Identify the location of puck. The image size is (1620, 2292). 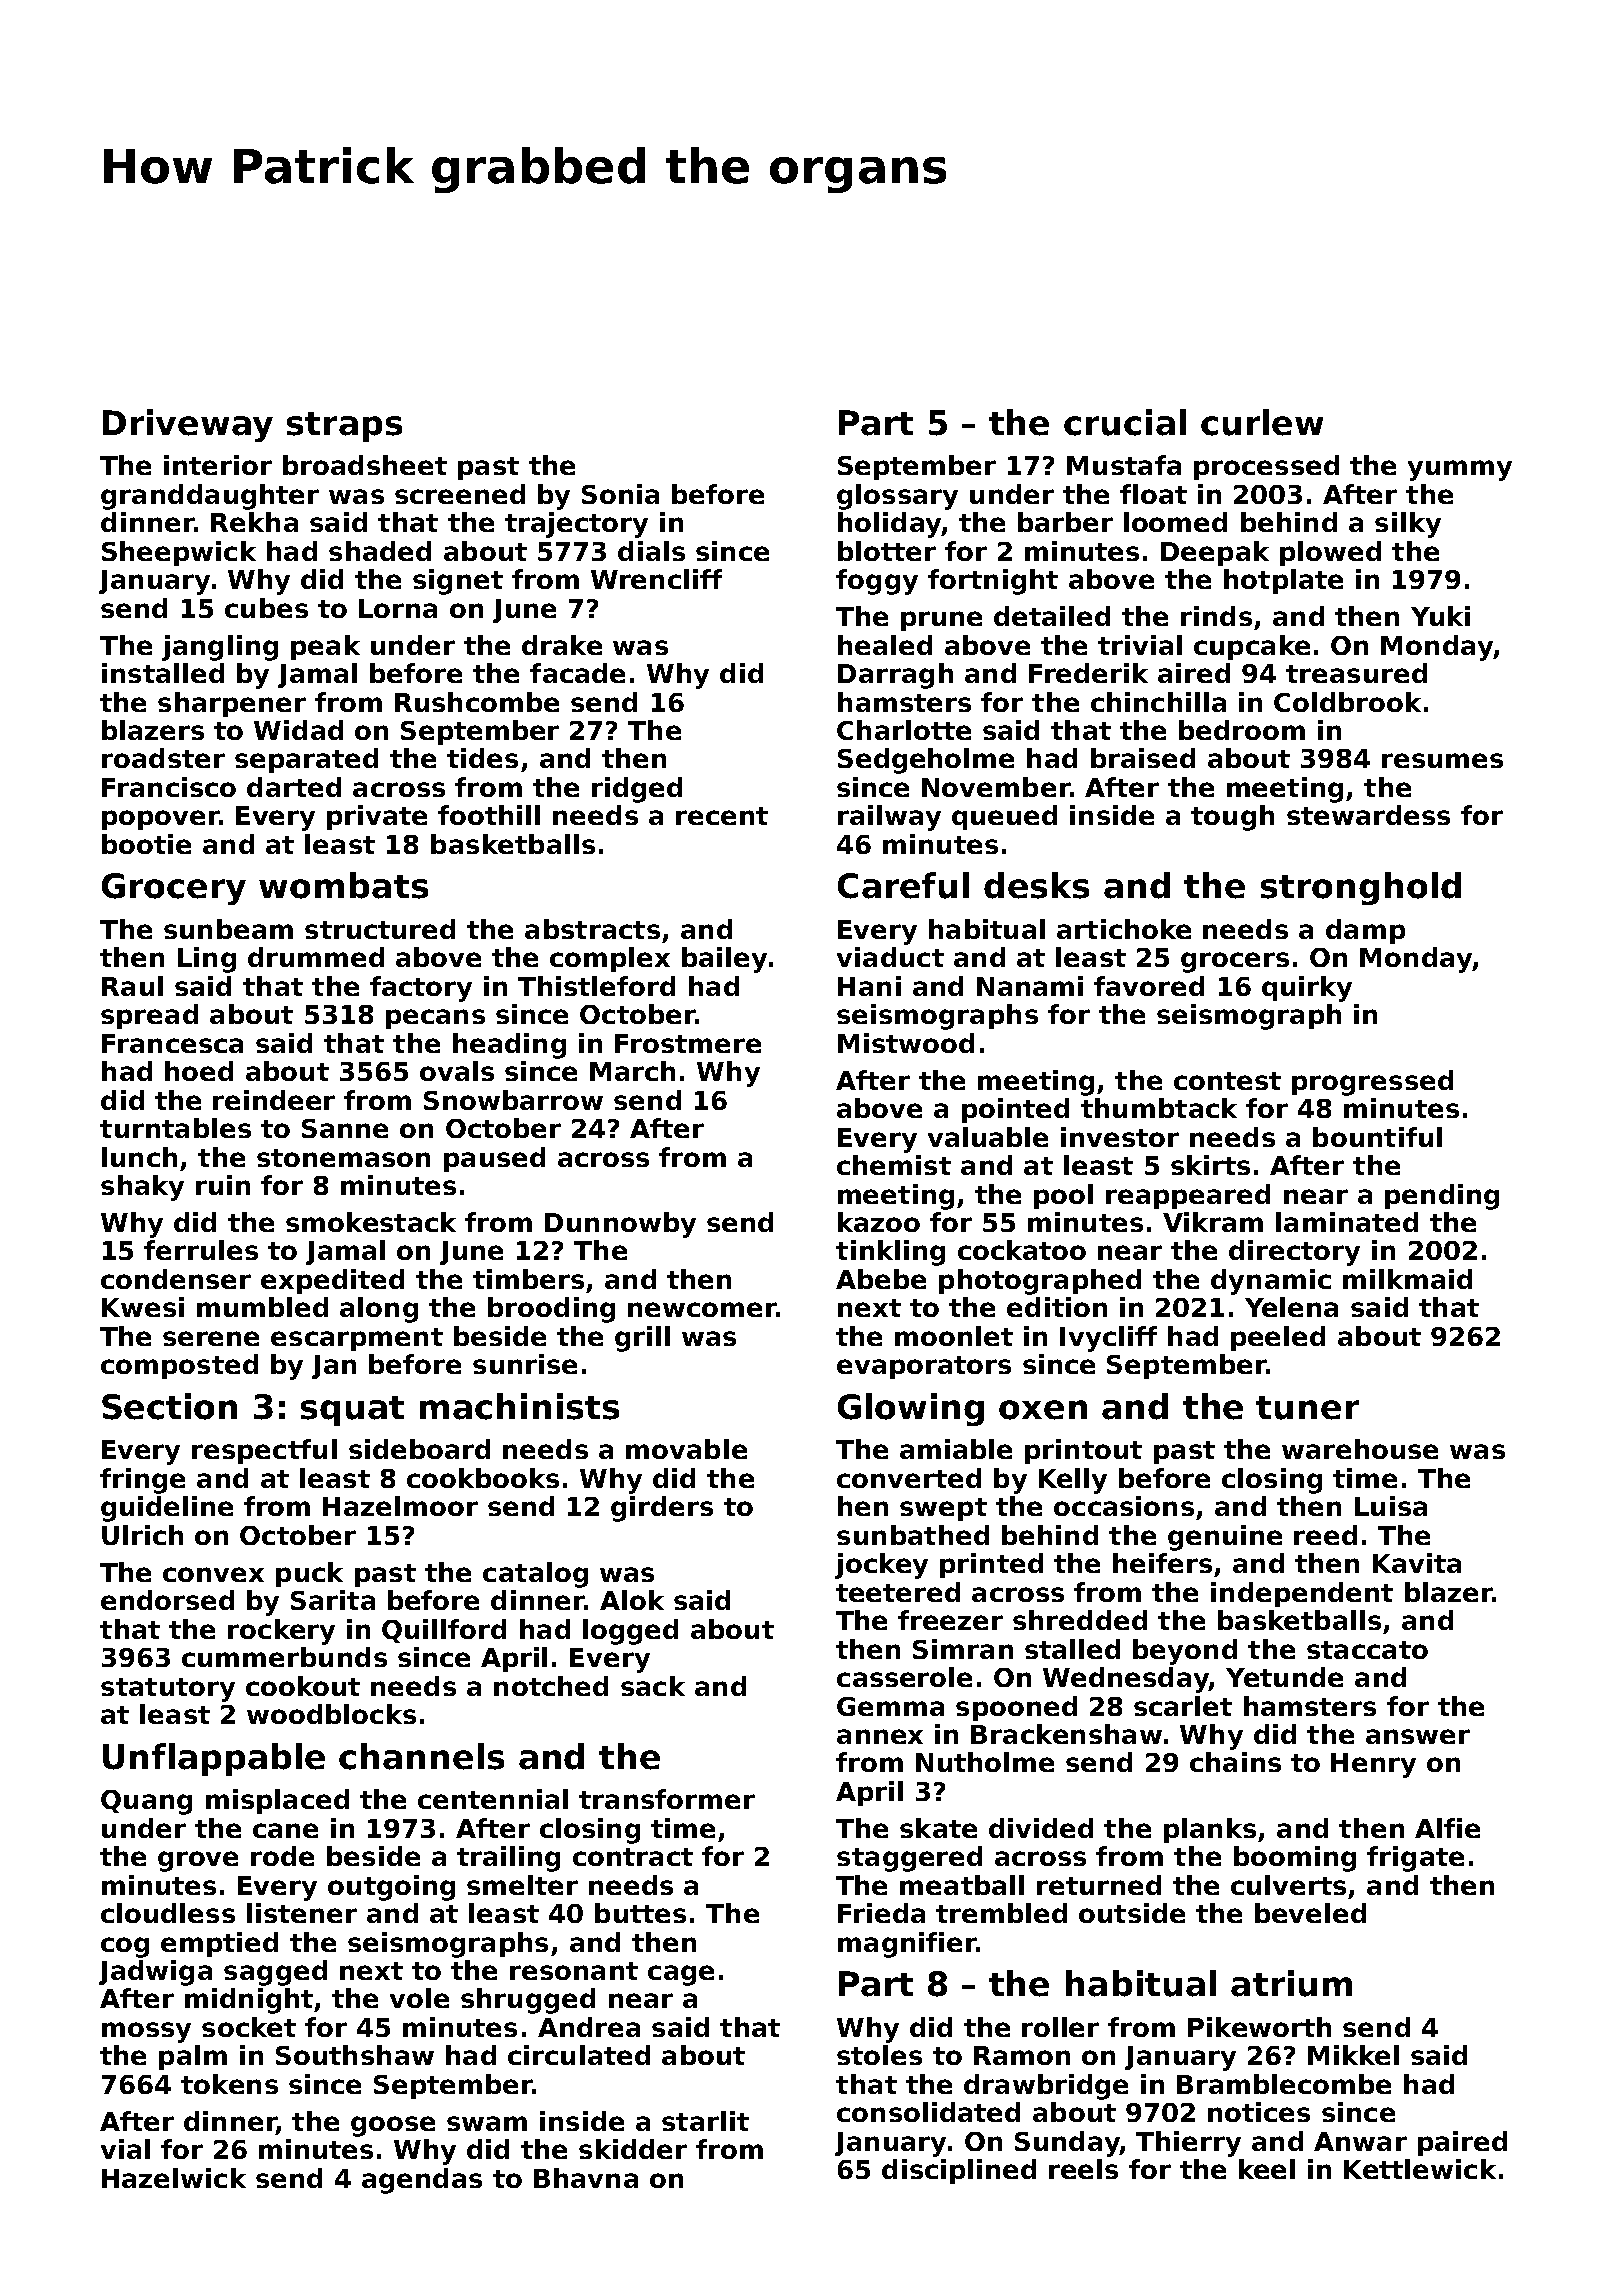
(309, 1574).
